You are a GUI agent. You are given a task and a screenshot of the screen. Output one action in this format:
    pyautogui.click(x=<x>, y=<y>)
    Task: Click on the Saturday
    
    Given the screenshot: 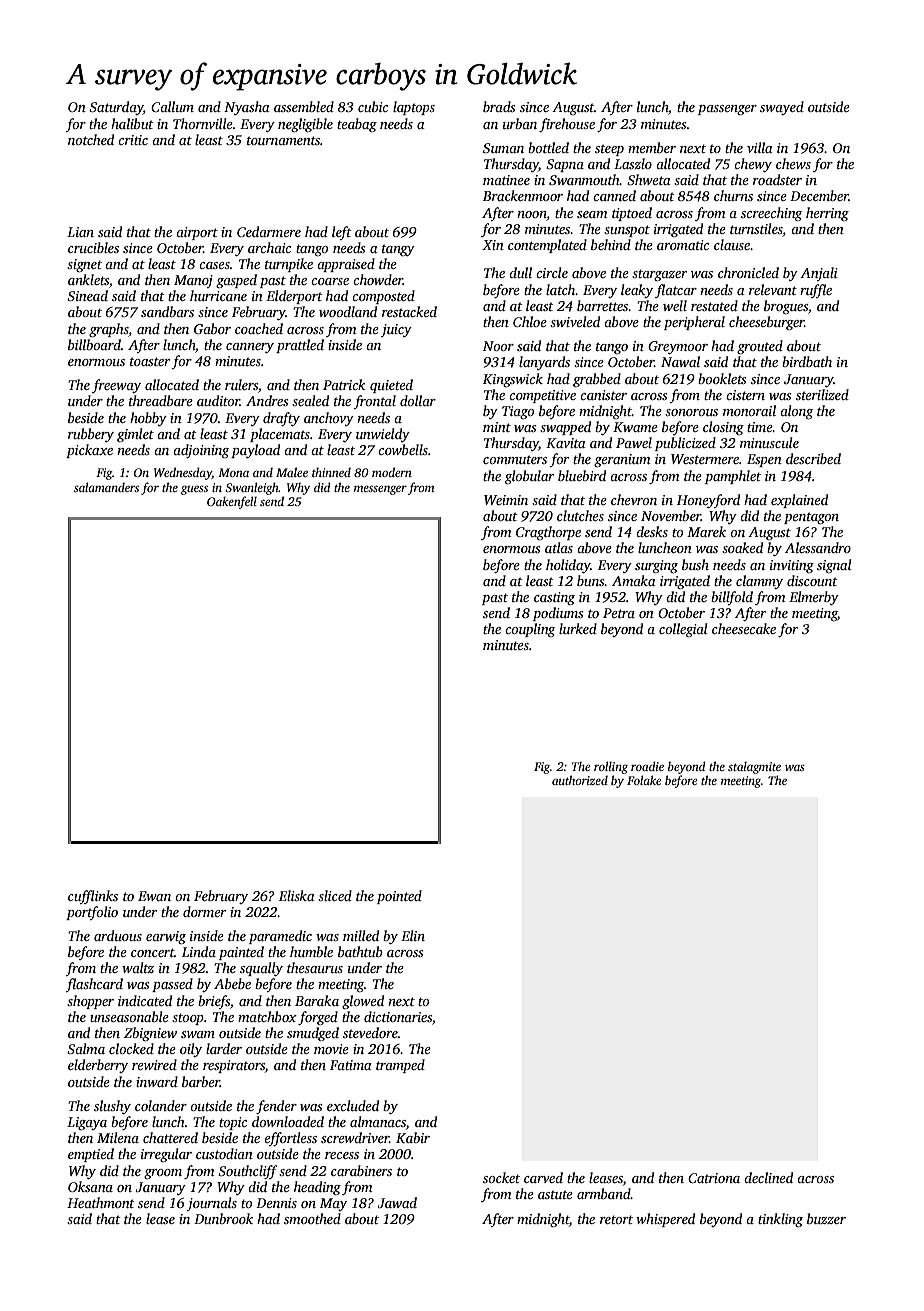 What is the action you would take?
    pyautogui.click(x=116, y=108)
